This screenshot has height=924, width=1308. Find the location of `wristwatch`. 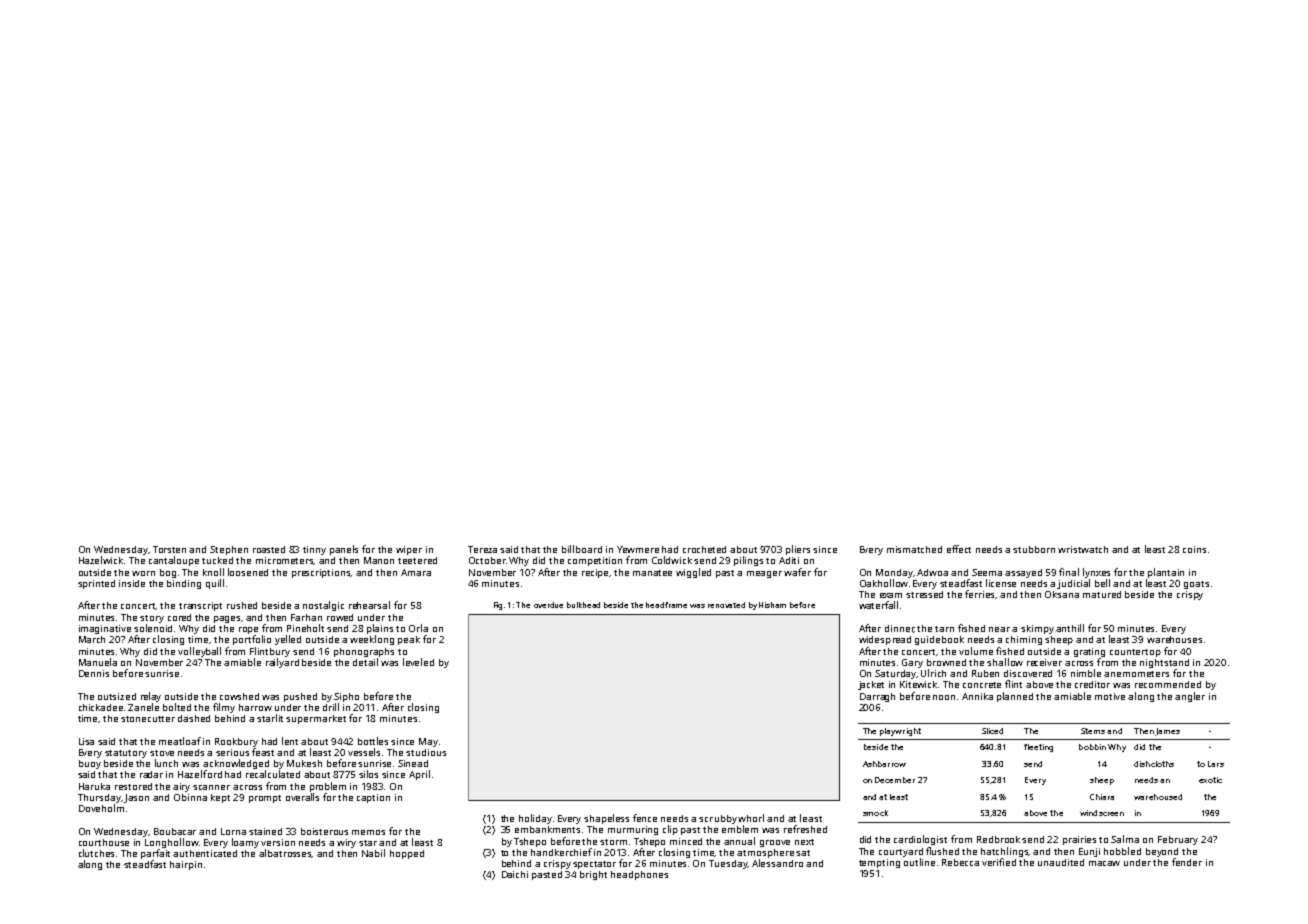

wristwatch is located at coordinates (1083, 549).
